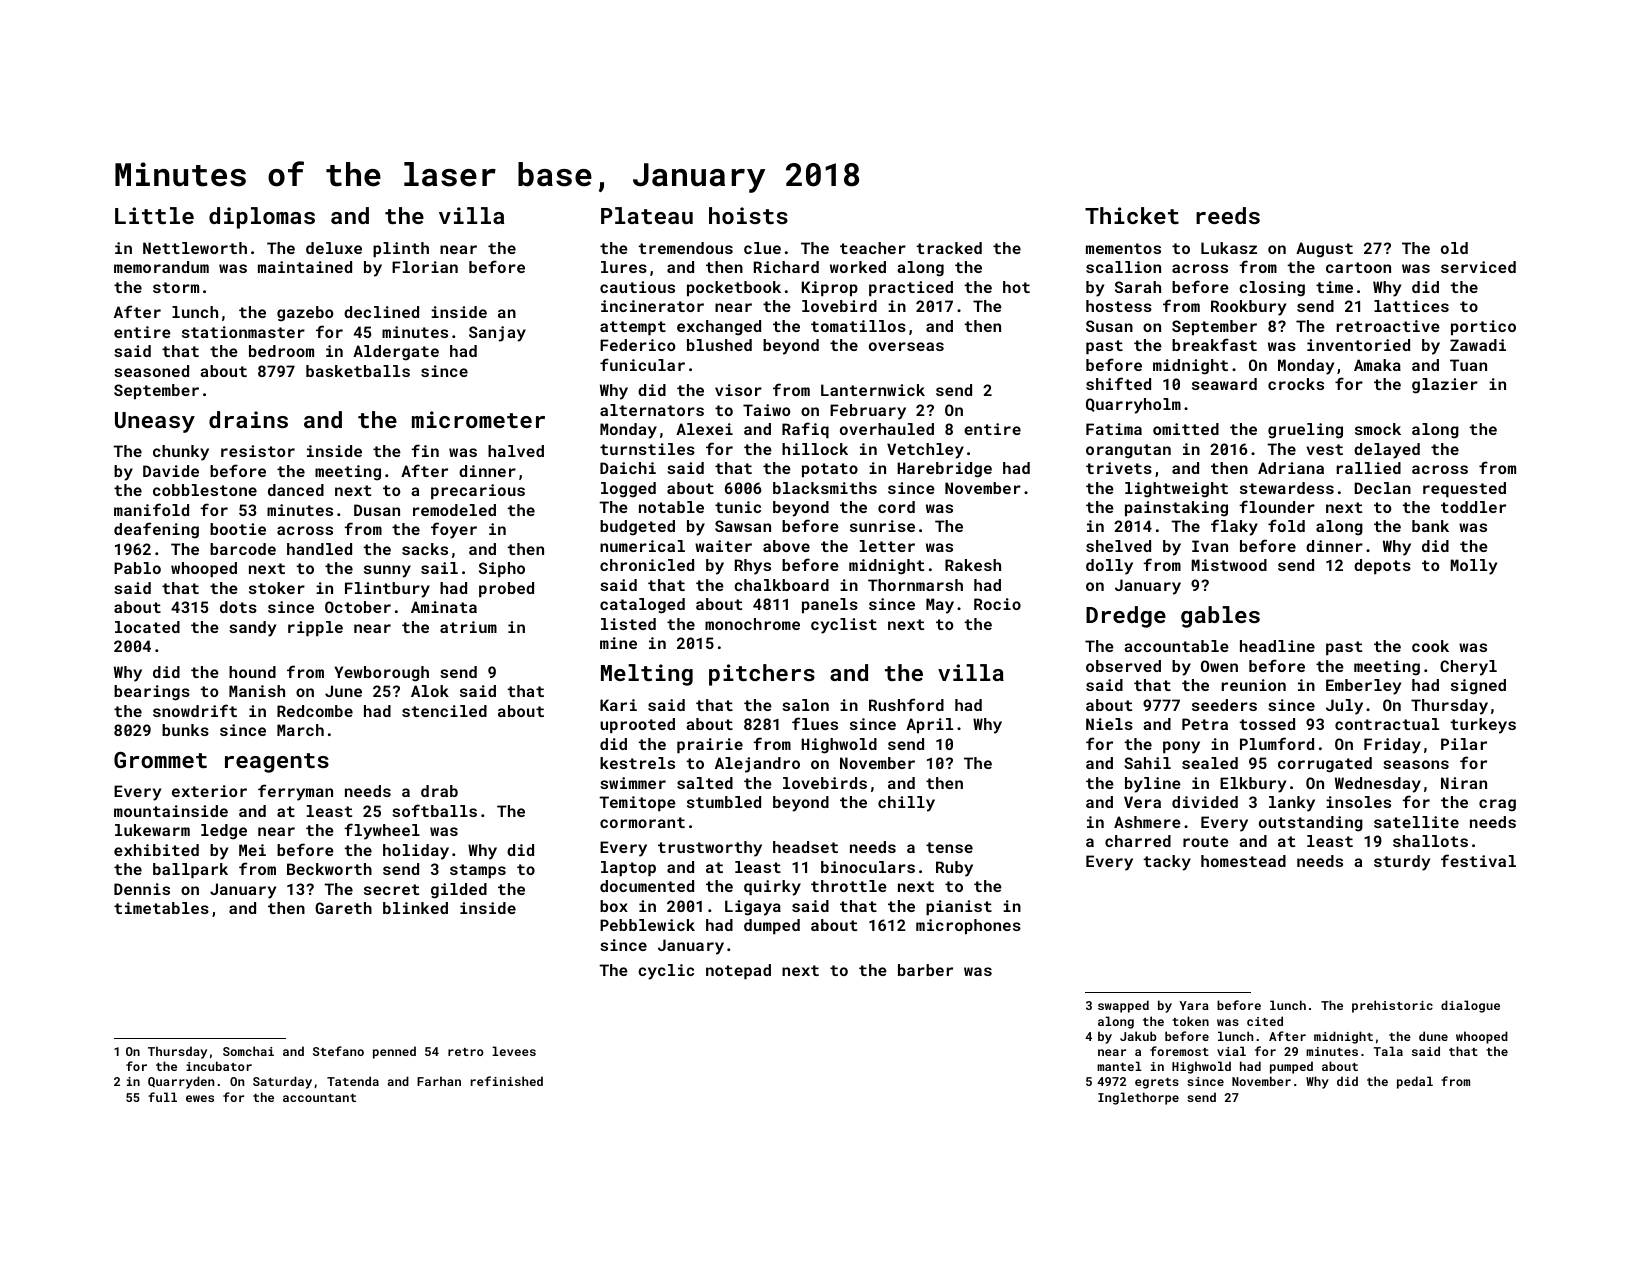 The width and height of the screenshot is (1633, 1262). What do you see at coordinates (514, 1051) in the screenshot?
I see `levees` at bounding box center [514, 1051].
